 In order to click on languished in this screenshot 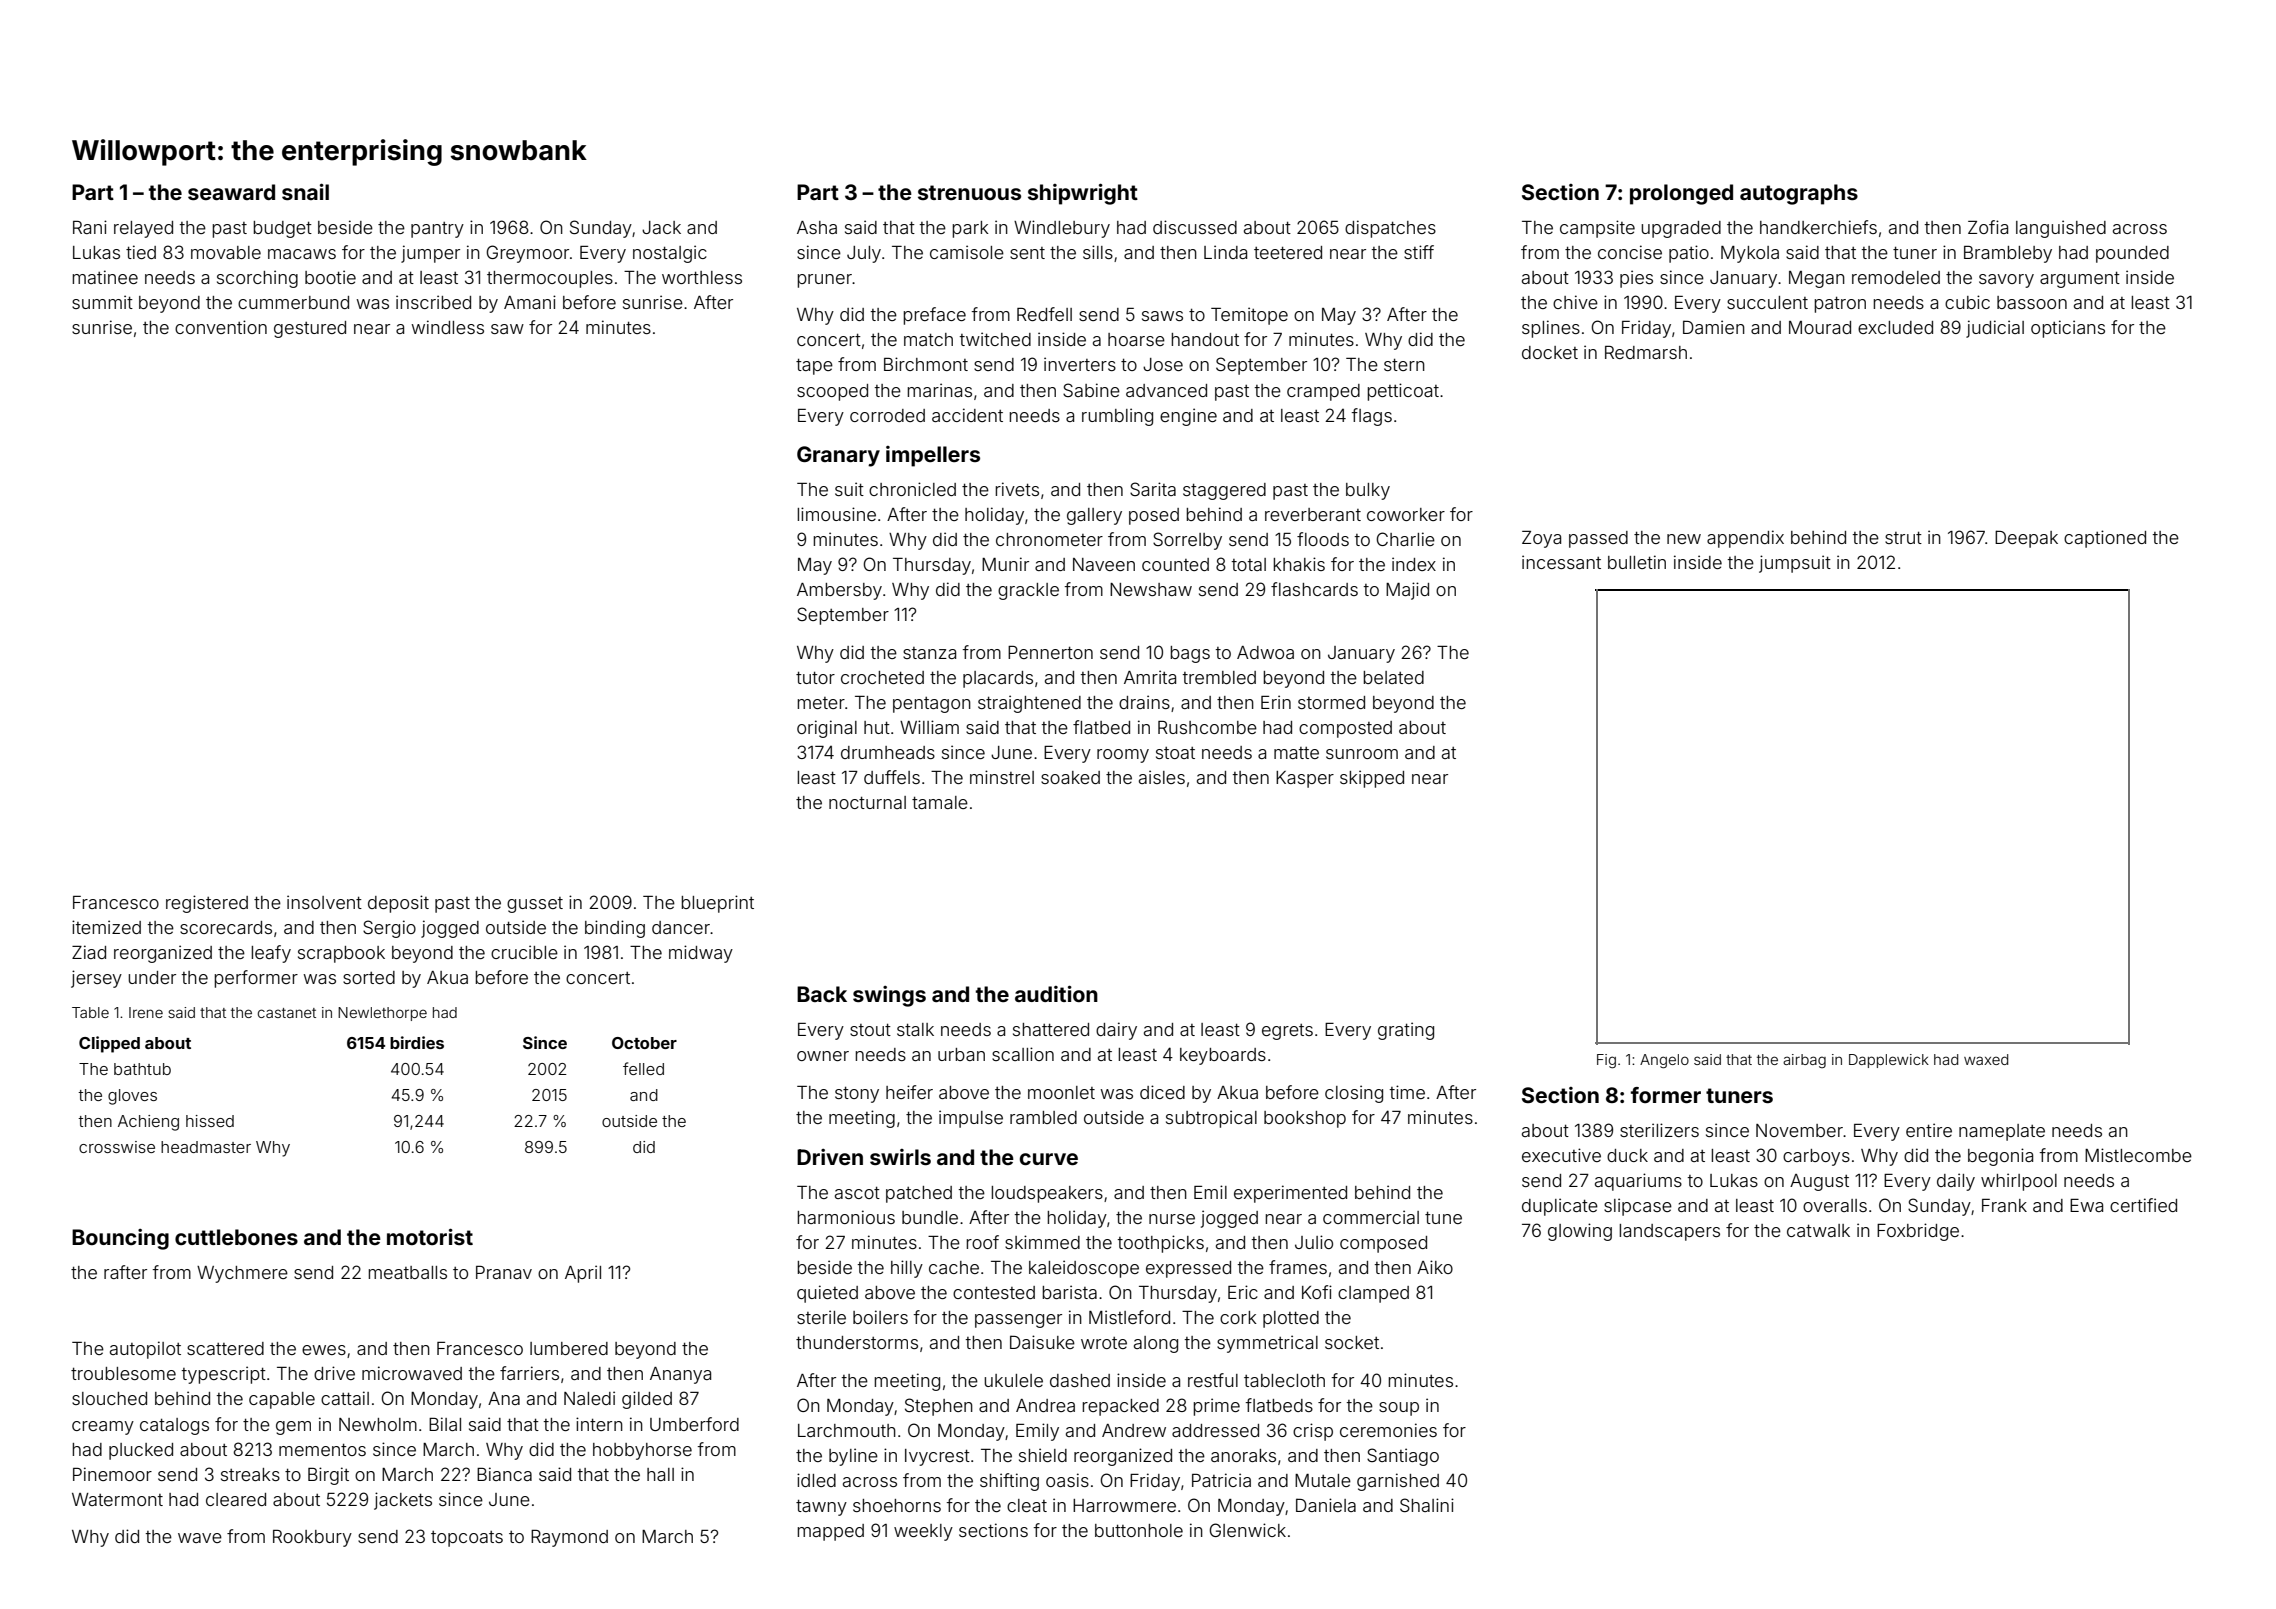, I will do `click(2061, 229)`.
